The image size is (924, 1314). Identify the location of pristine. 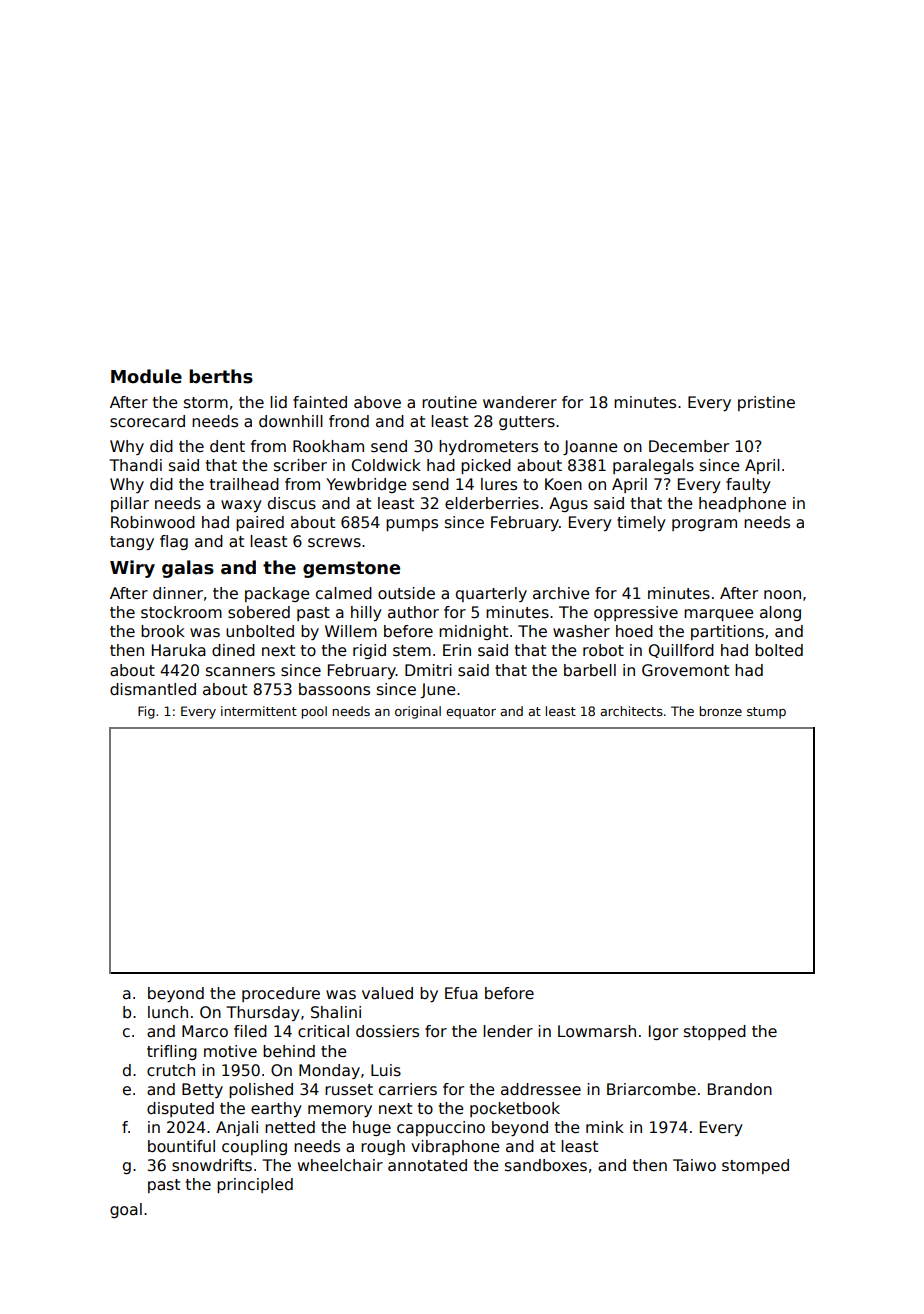
(766, 403).
